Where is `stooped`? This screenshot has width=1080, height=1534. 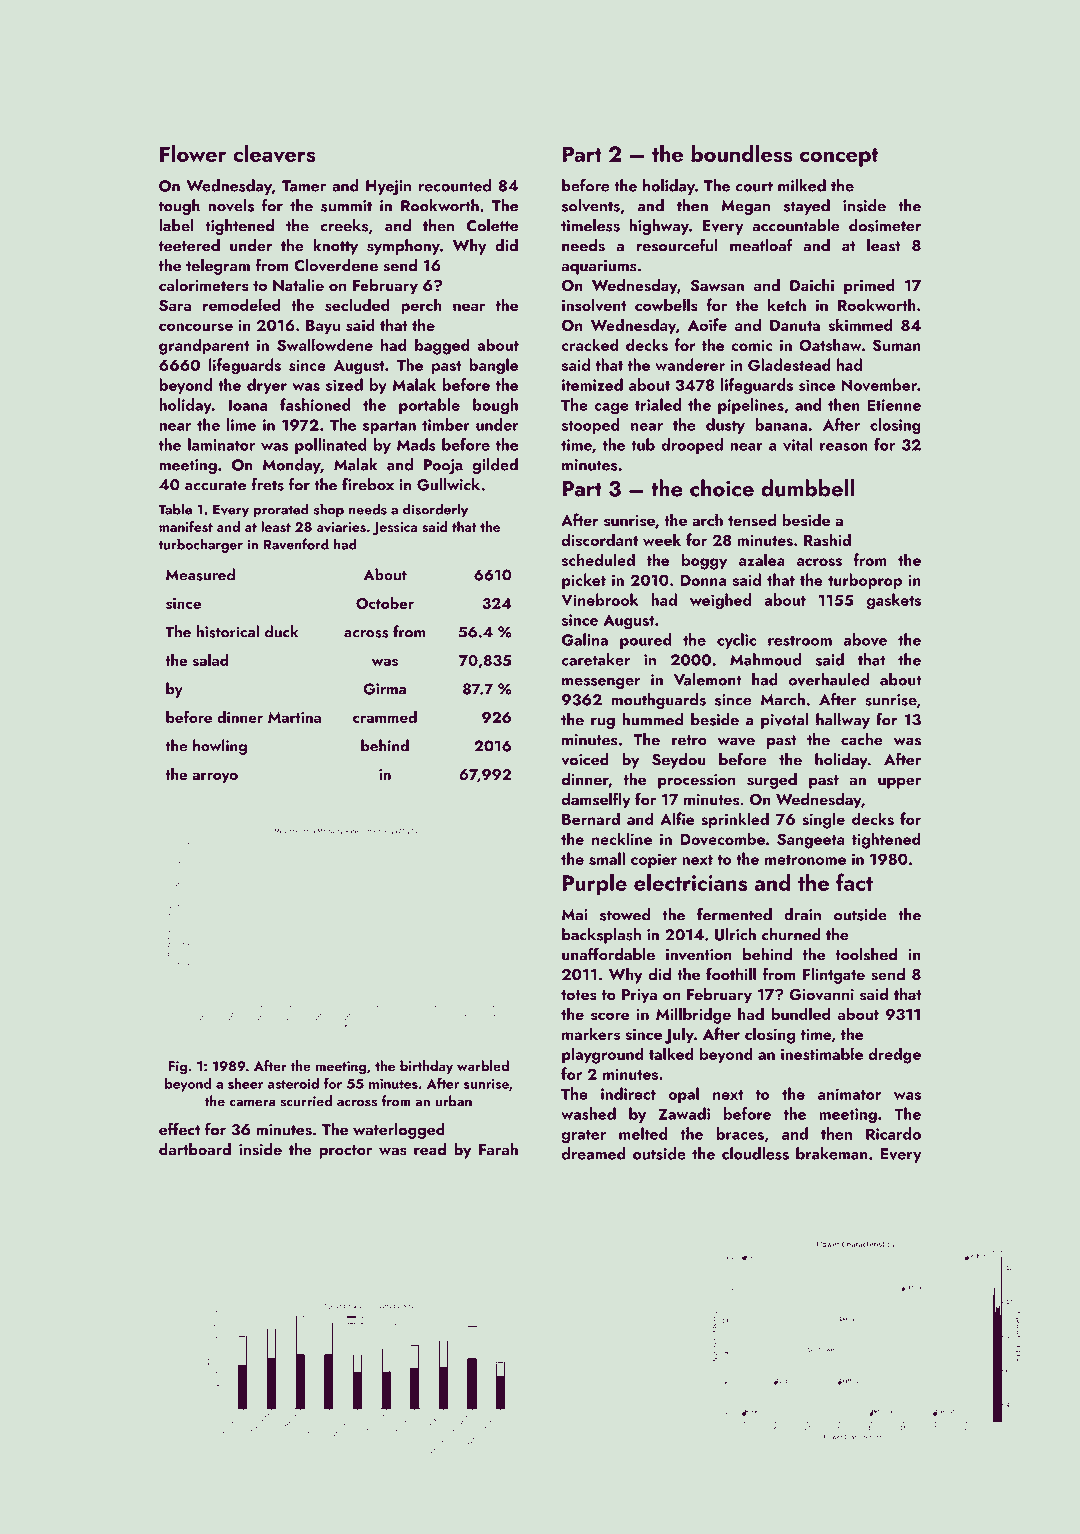
stooped is located at coordinates (591, 426).
